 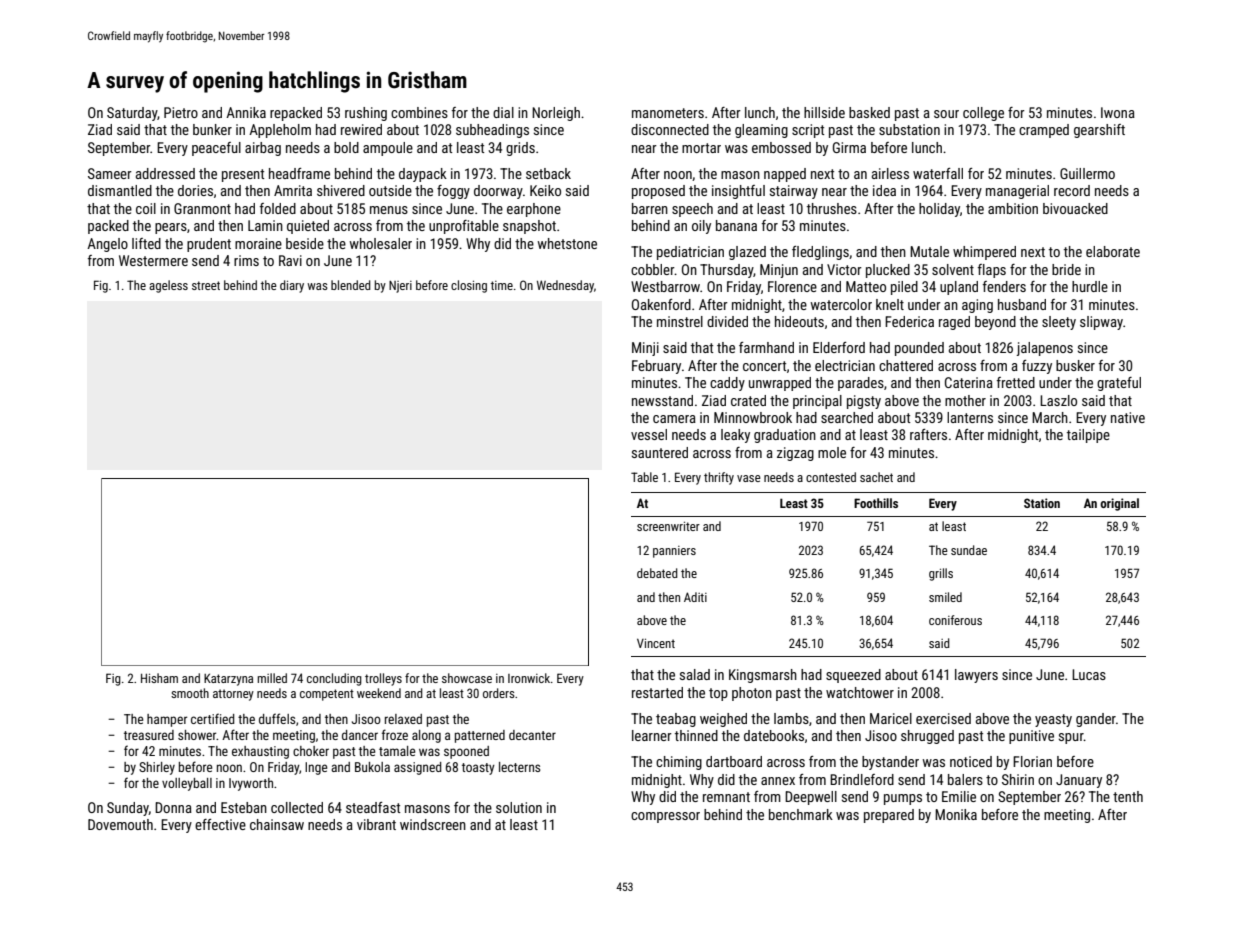 I want to click on vessel, so click(x=649, y=434).
